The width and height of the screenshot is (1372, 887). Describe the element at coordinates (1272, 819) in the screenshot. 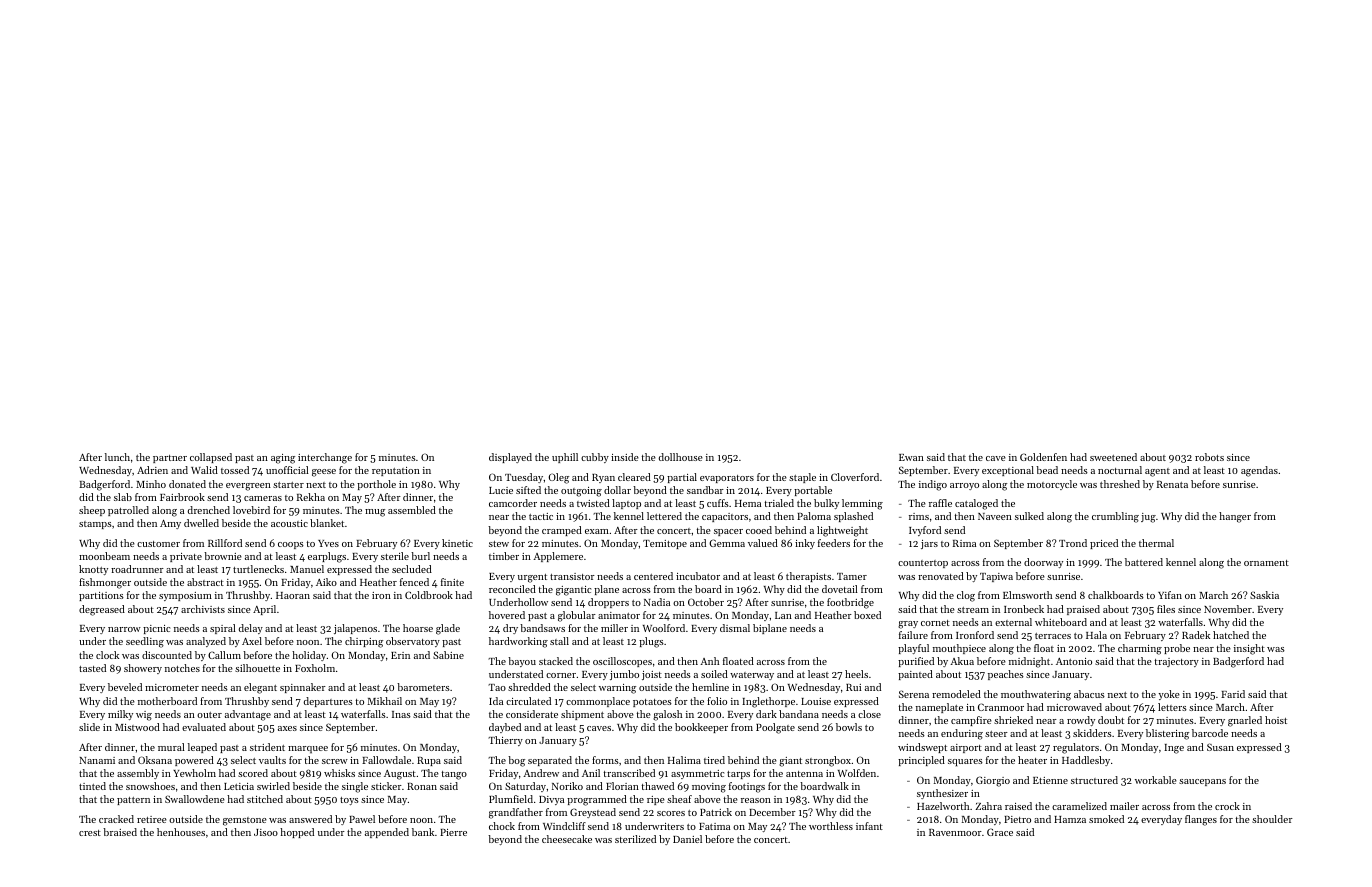

I see `shoulder` at that location.
